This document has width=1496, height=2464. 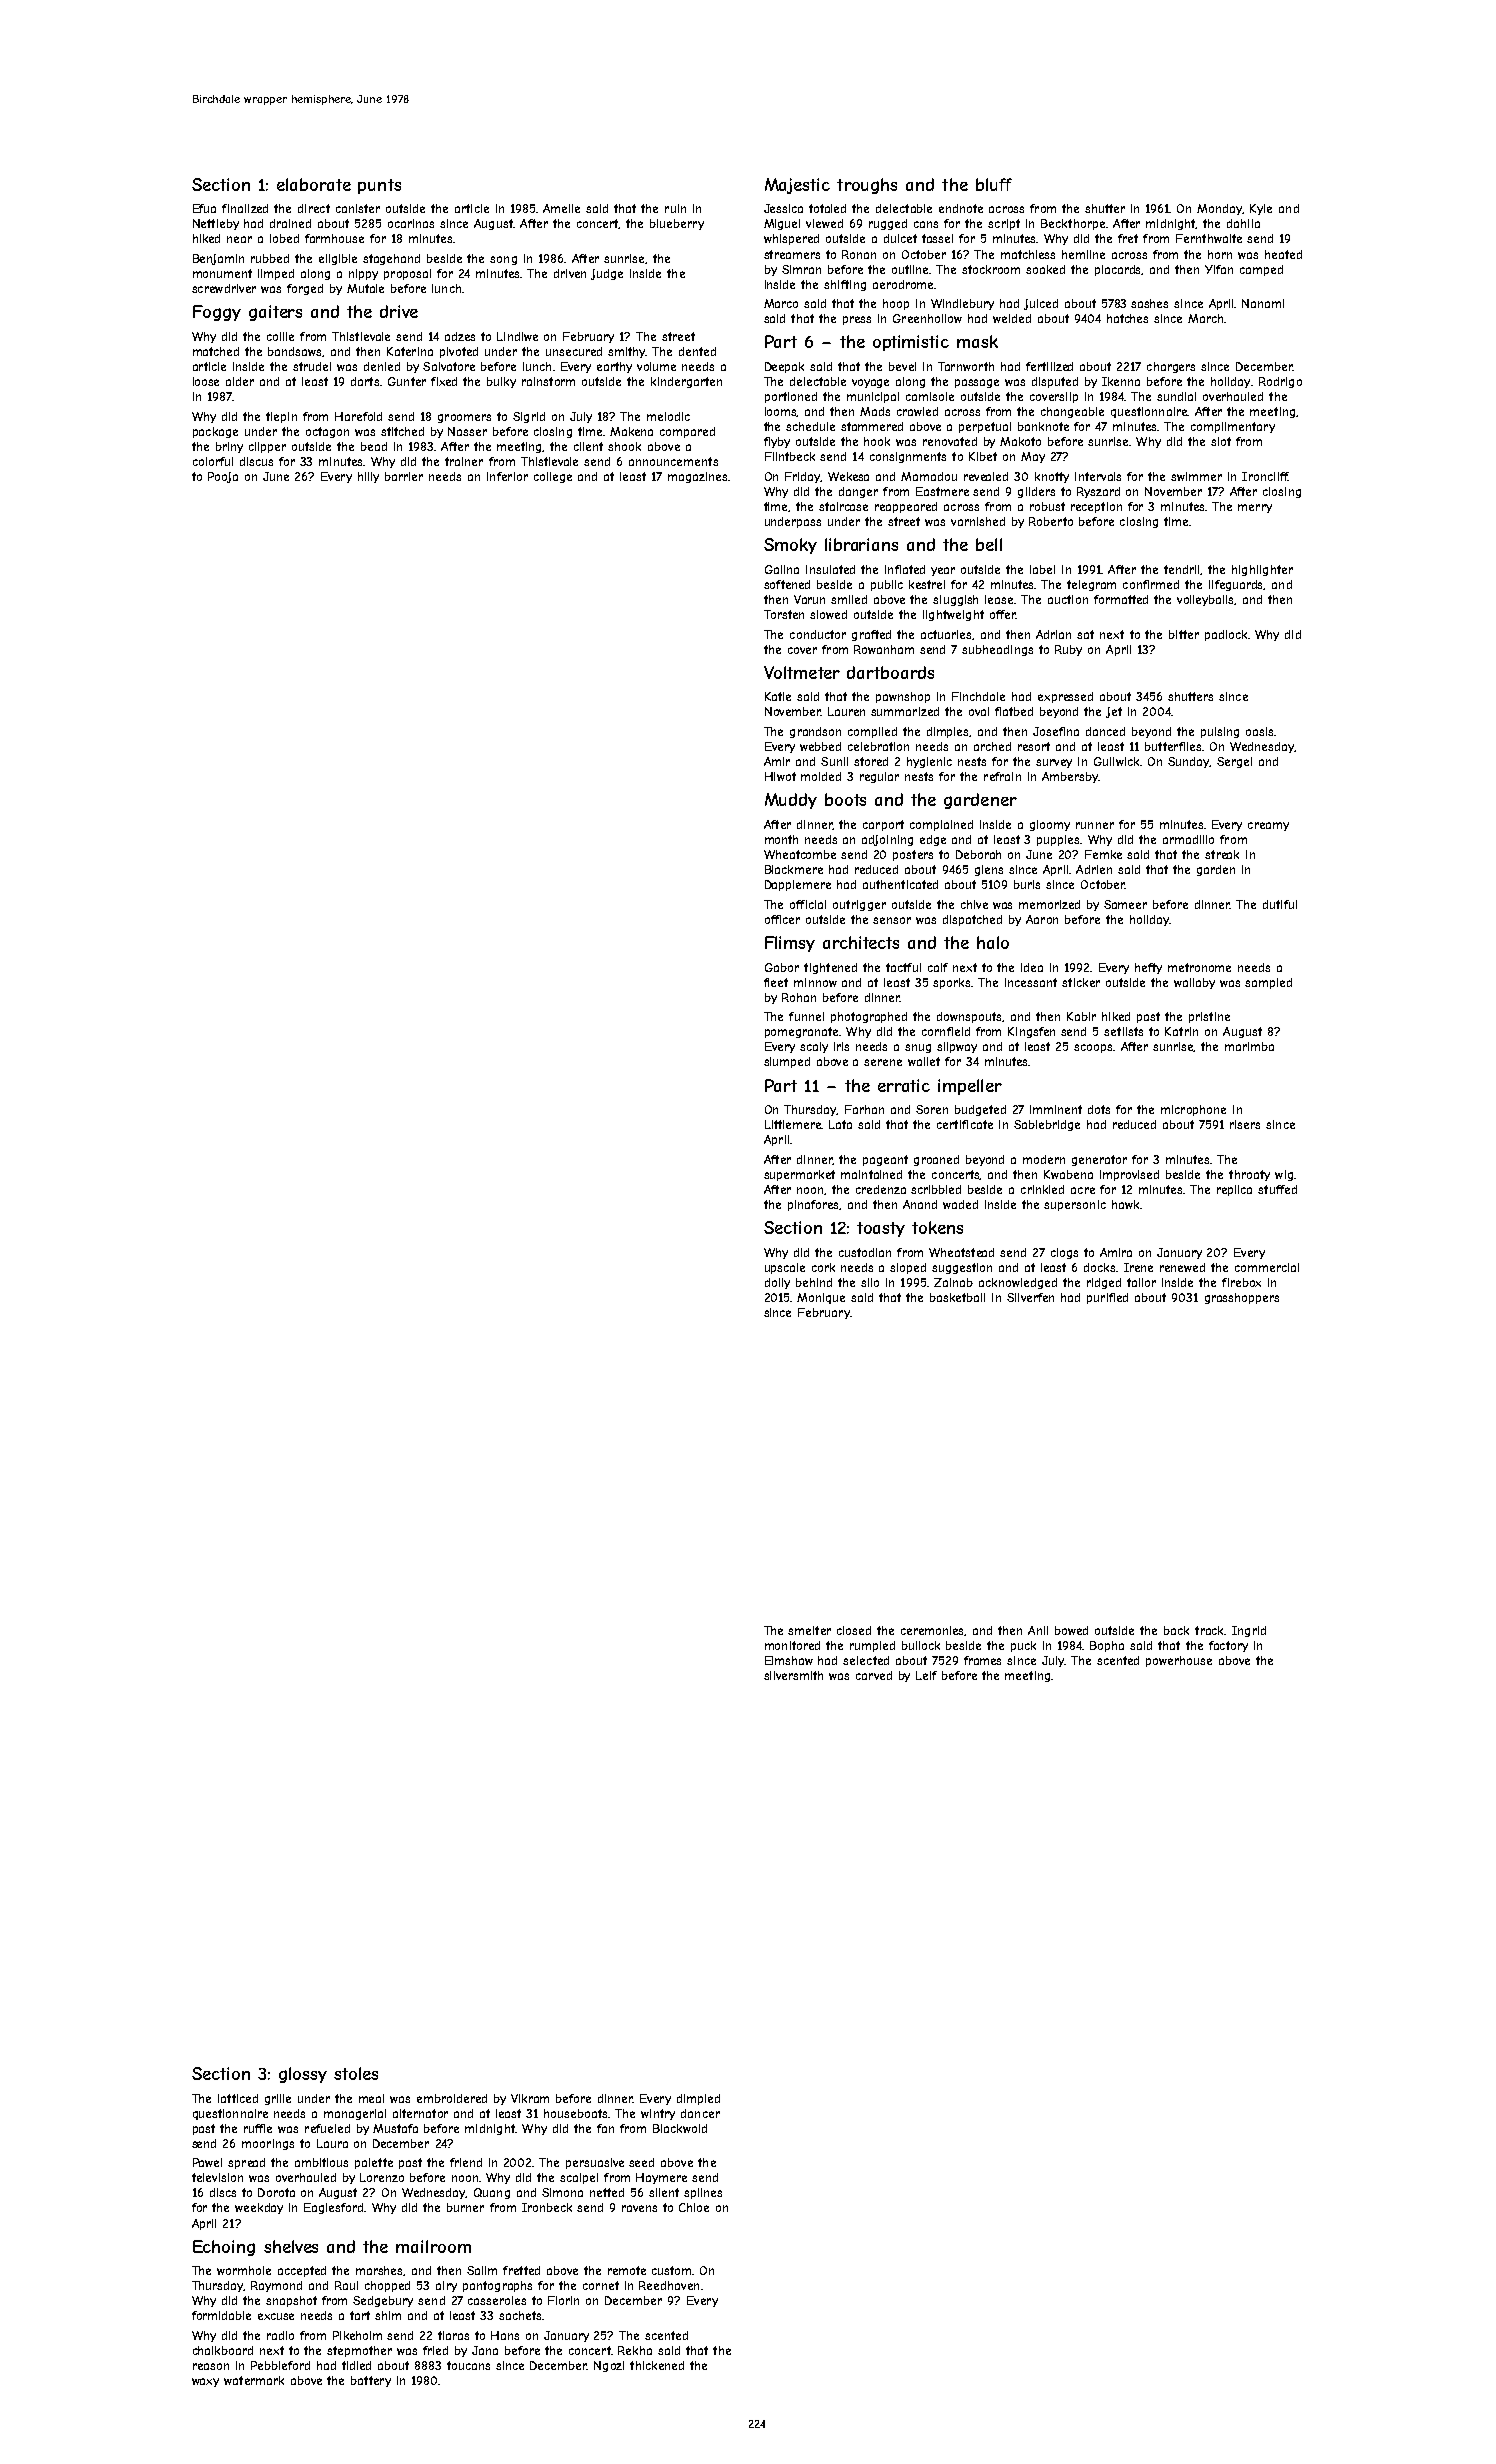 I want to click on tokens, so click(x=937, y=1227).
